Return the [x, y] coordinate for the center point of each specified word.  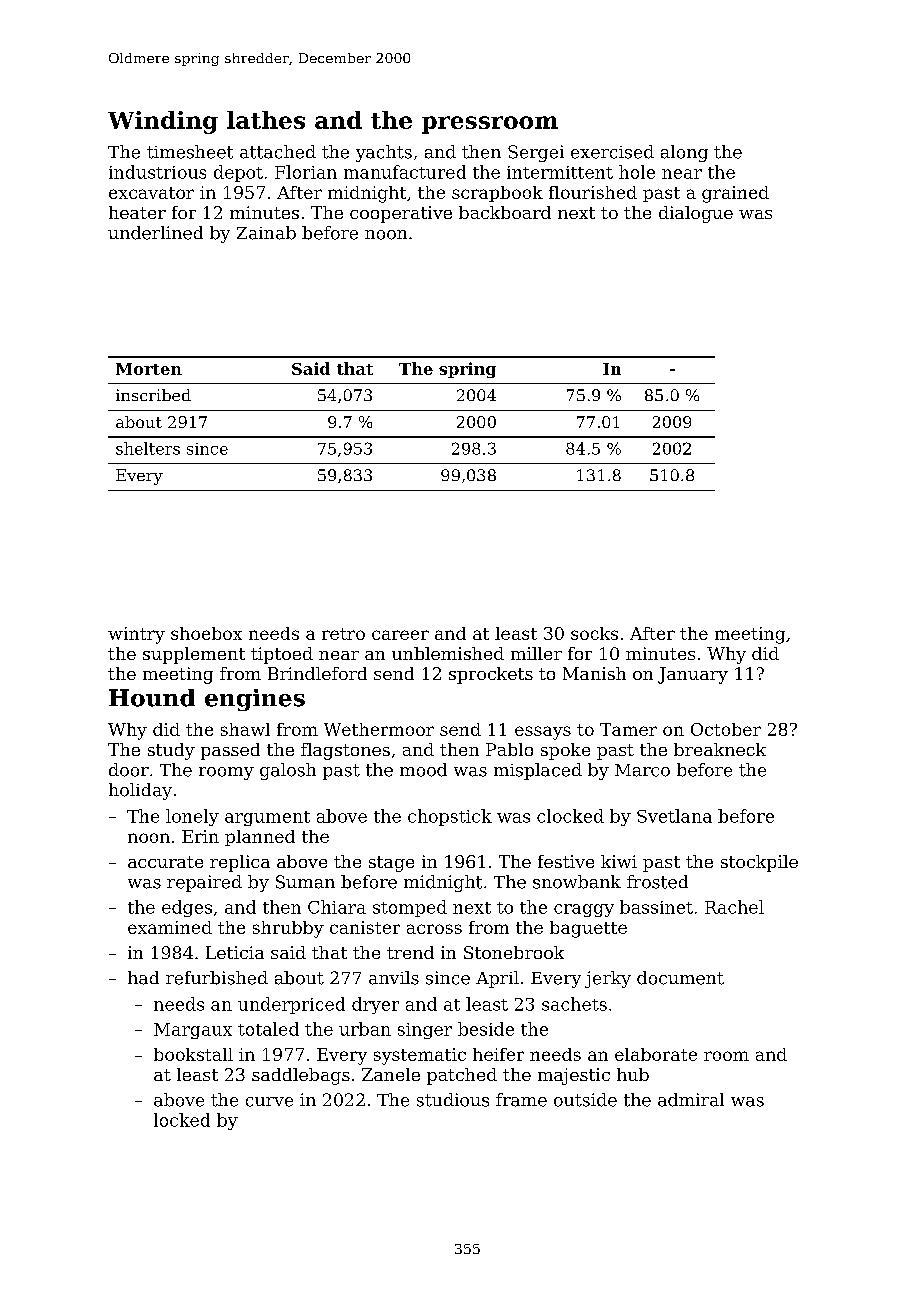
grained [735, 194]
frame [521, 1100]
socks [594, 633]
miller [536, 653]
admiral [691, 1100]
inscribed [153, 395]
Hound [152, 698]
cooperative [401, 214]
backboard [505, 212]
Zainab [266, 233]
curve [269, 1102]
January [693, 675]
